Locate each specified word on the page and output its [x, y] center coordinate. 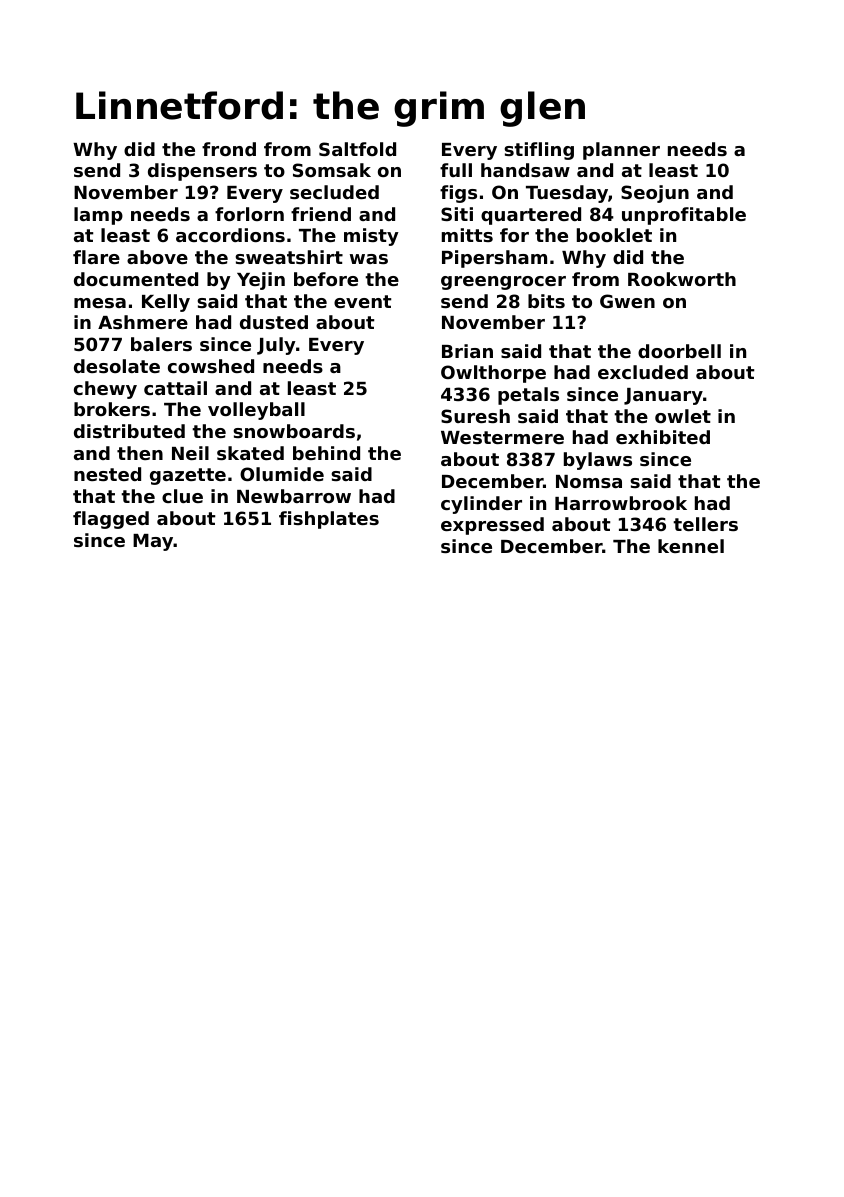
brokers [112, 409]
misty [371, 237]
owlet [683, 416]
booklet [614, 235]
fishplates [329, 520]
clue [182, 496]
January [663, 396]
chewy [105, 390]
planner [621, 151]
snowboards [294, 431]
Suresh [475, 416]
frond [229, 149]
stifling [539, 151]
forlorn [249, 214]
